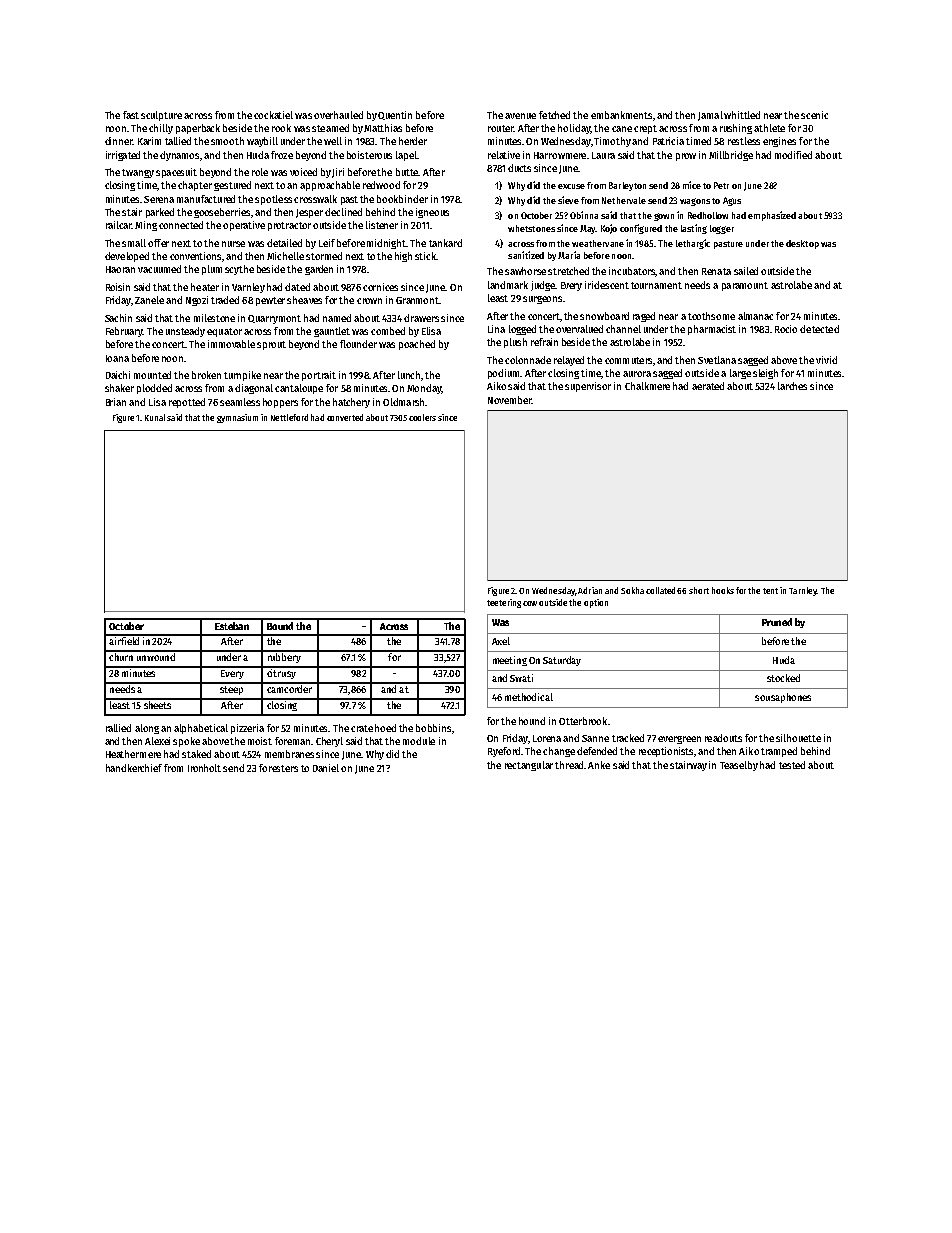 The height and width of the screenshot is (1233, 952). I want to click on Rocio, so click(786, 329).
